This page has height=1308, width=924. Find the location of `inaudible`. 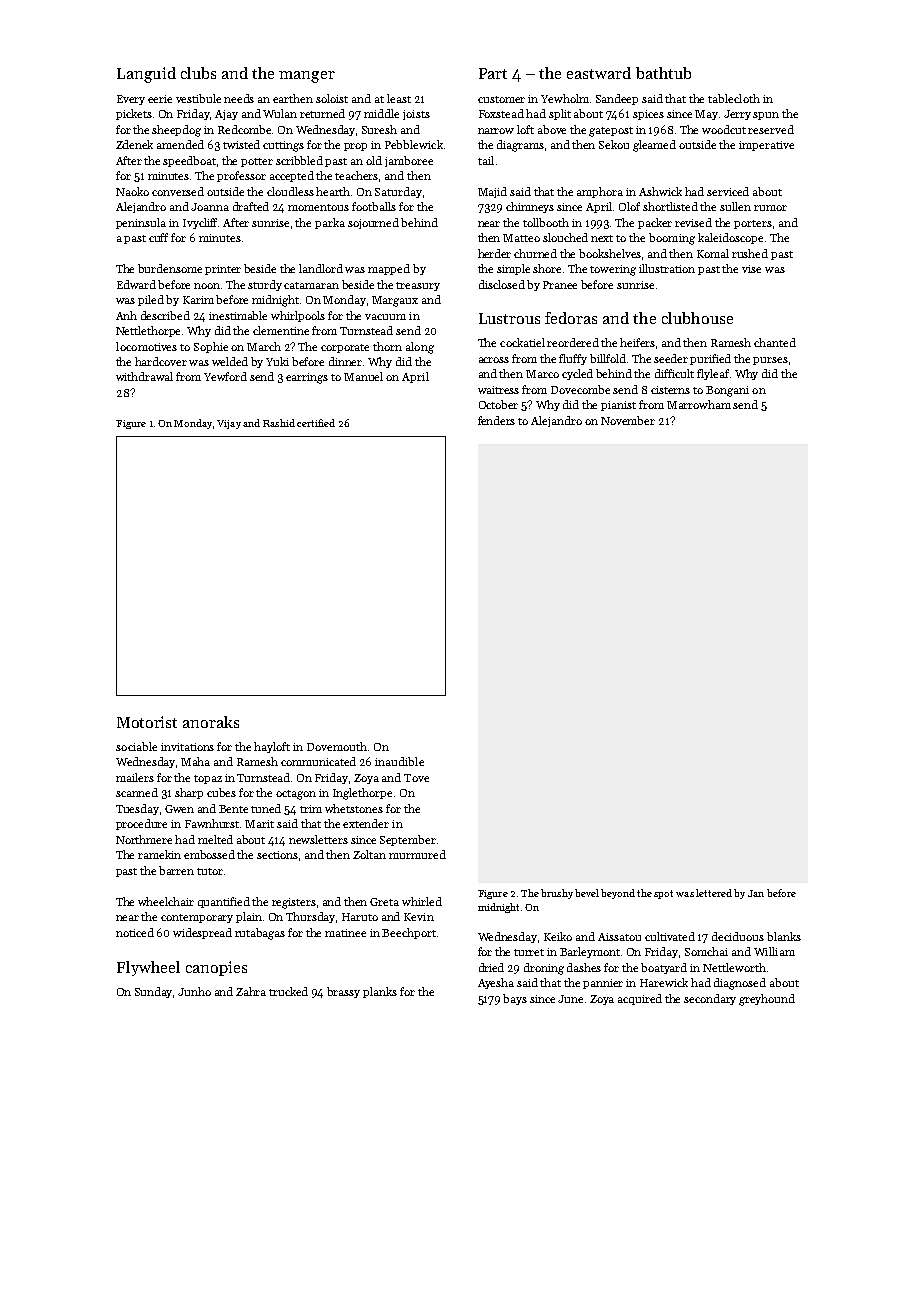

inaudible is located at coordinates (399, 761).
